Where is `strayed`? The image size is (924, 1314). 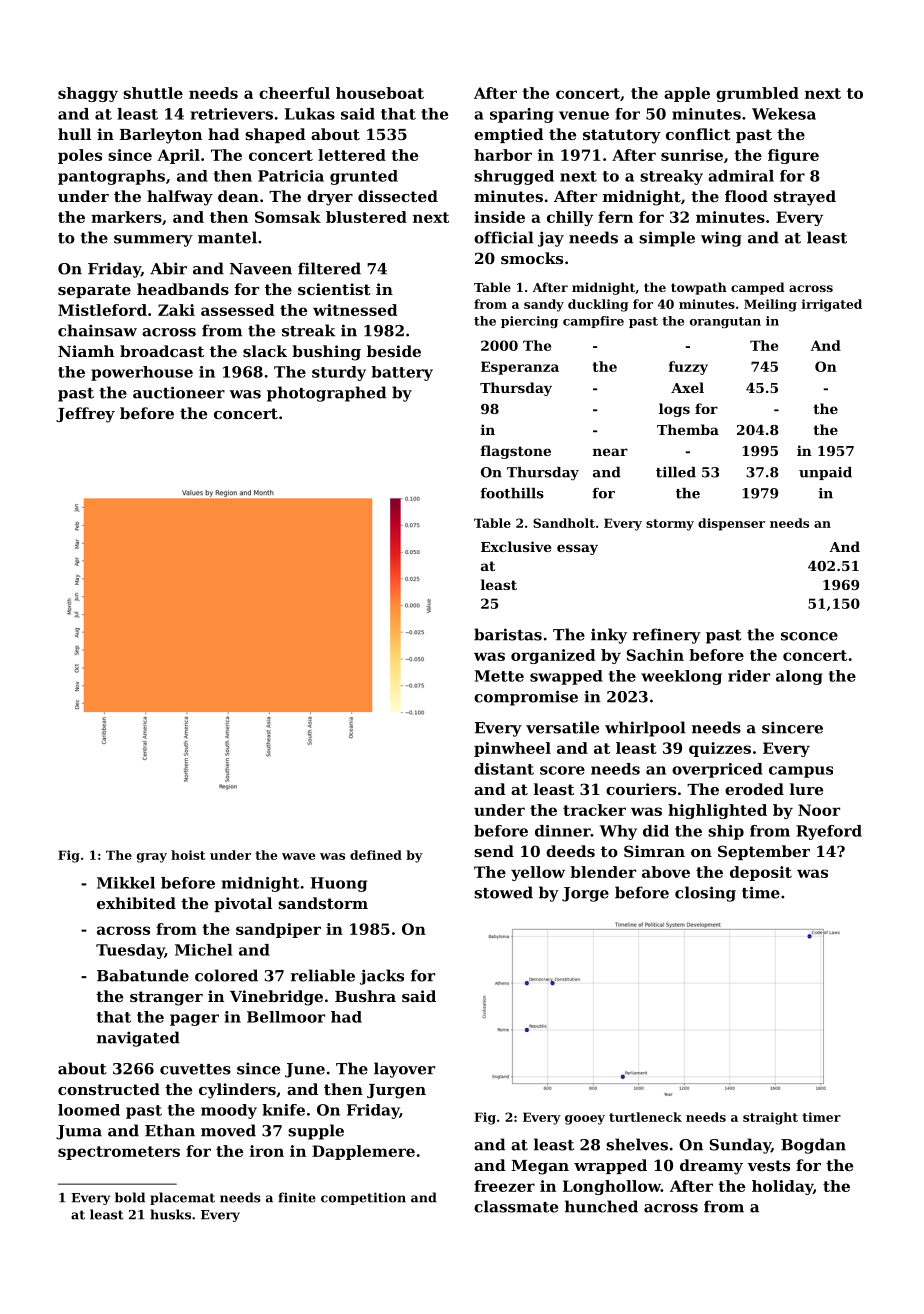 strayed is located at coordinates (805, 198).
